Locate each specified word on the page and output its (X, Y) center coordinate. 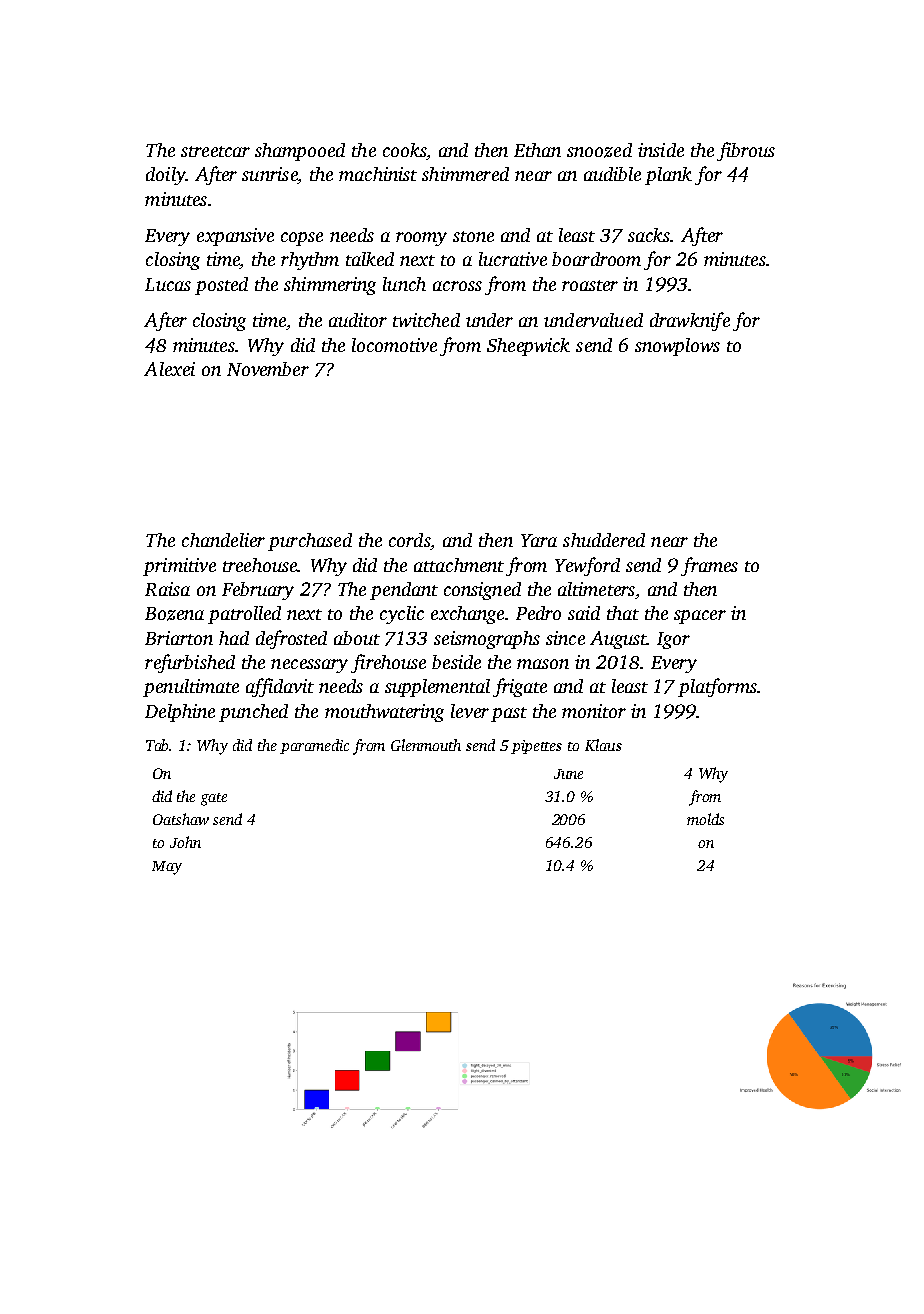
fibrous (746, 151)
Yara (539, 540)
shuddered (604, 540)
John (185, 842)
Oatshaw (181, 819)
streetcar (215, 151)
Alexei (169, 369)
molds (705, 819)
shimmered (465, 174)
